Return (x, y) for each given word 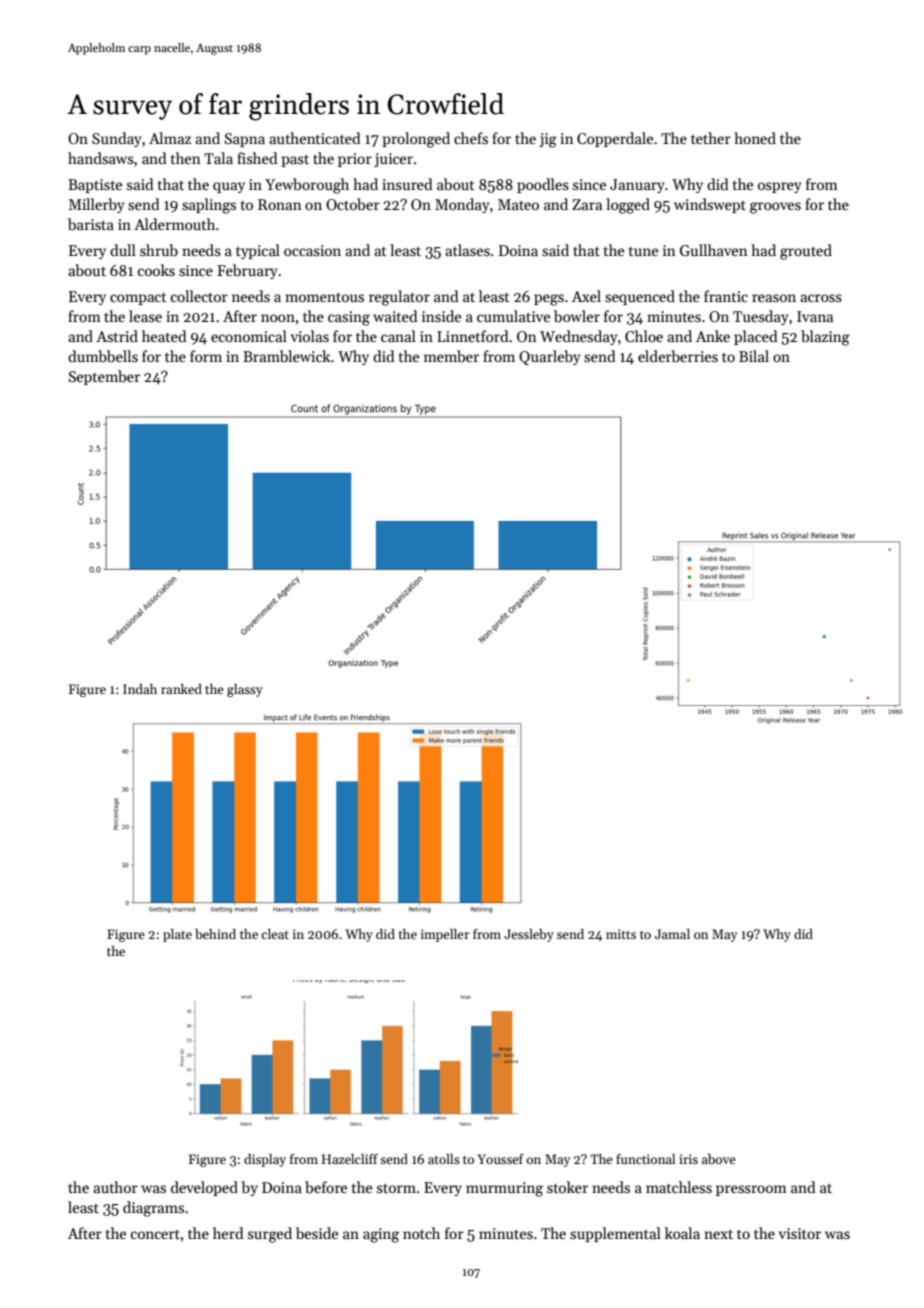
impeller (445, 935)
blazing (825, 338)
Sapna (245, 140)
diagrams (153, 1209)
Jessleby (529, 935)
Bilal (754, 356)
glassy (245, 690)
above (719, 1159)
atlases (467, 250)
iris (688, 1159)
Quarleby (549, 357)
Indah (140, 689)
